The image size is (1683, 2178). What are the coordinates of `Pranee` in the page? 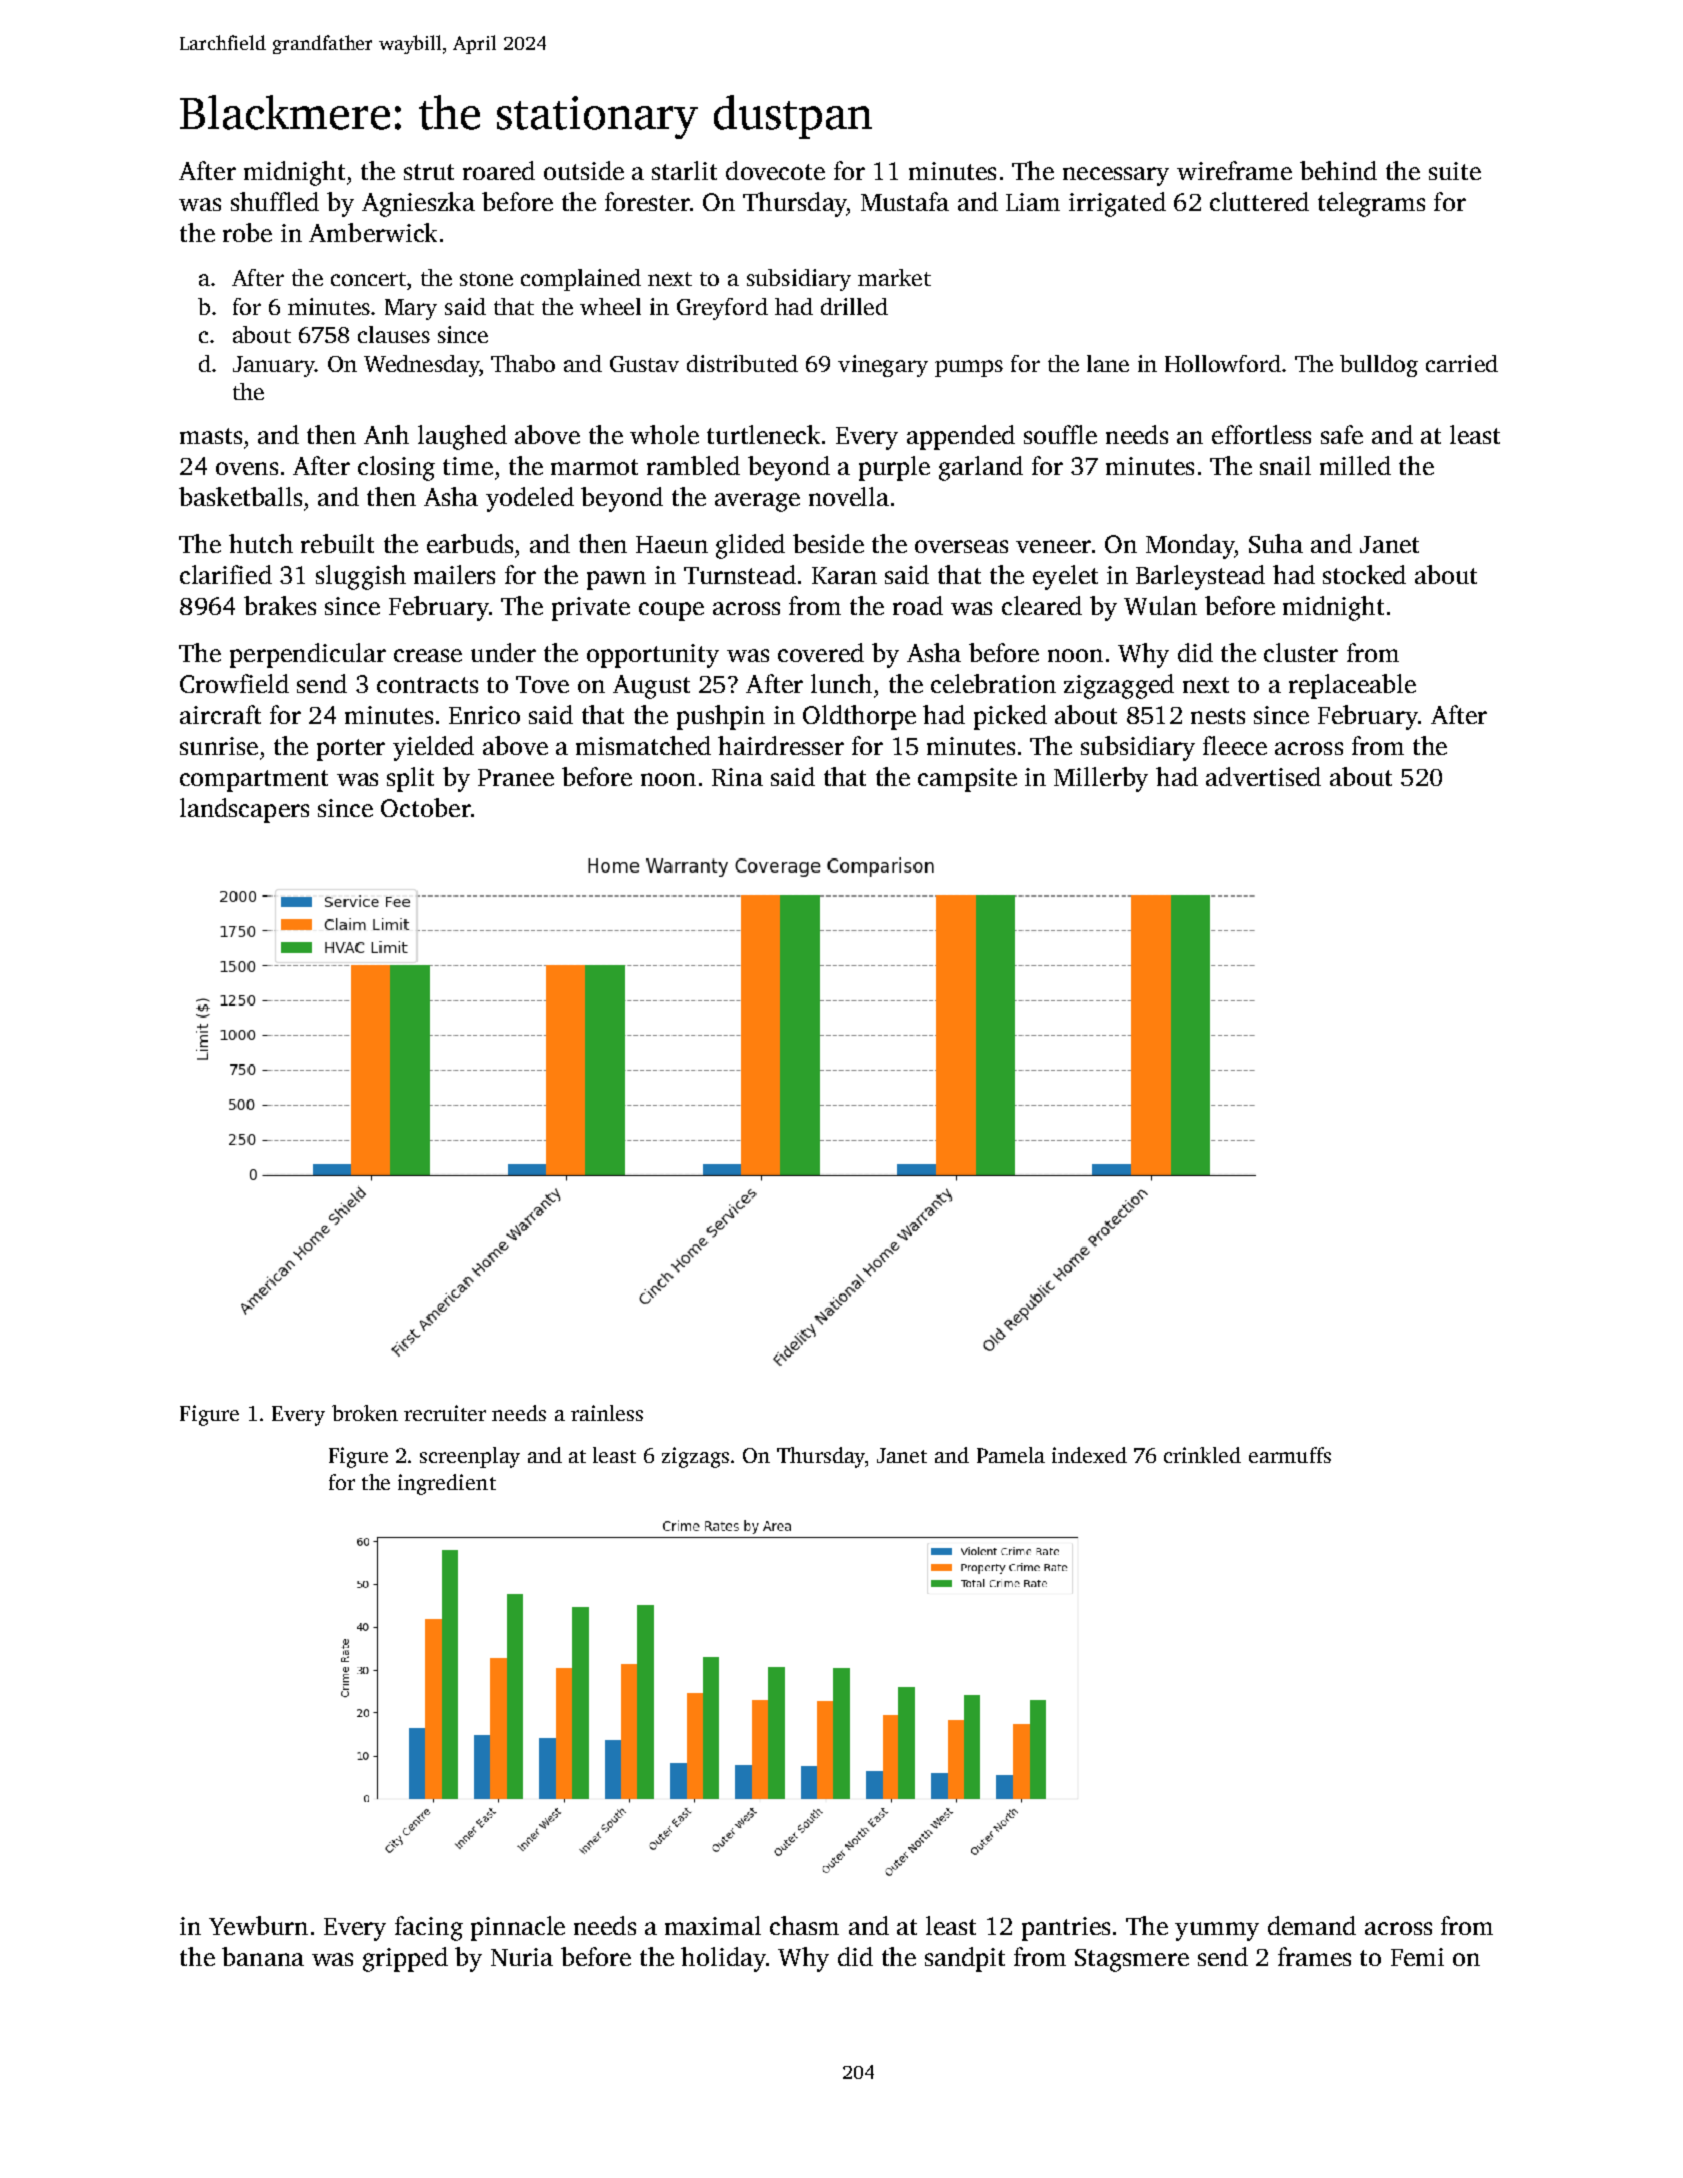 It's located at (516, 777).
